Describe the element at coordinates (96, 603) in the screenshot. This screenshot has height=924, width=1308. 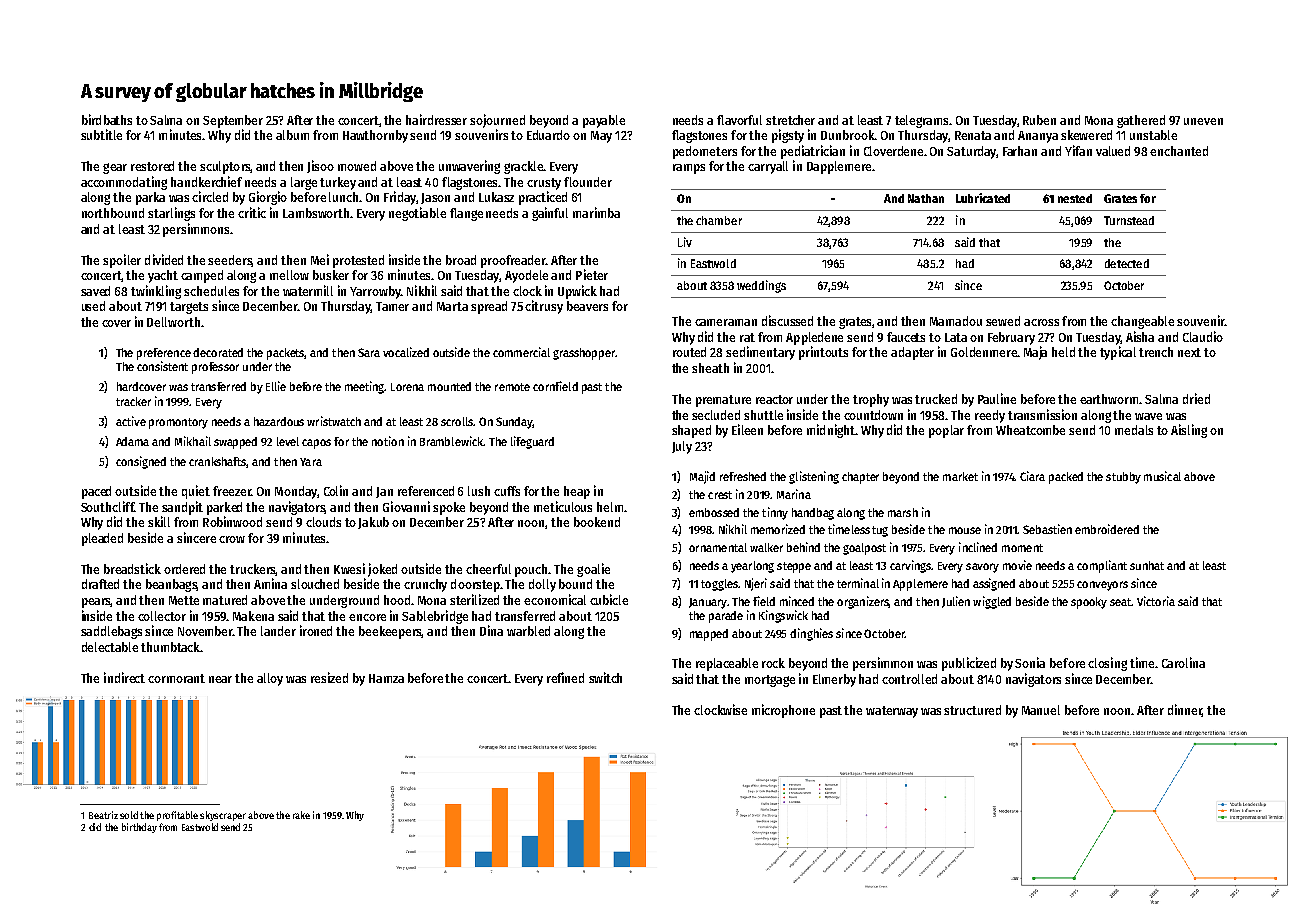
I see `pears` at that location.
